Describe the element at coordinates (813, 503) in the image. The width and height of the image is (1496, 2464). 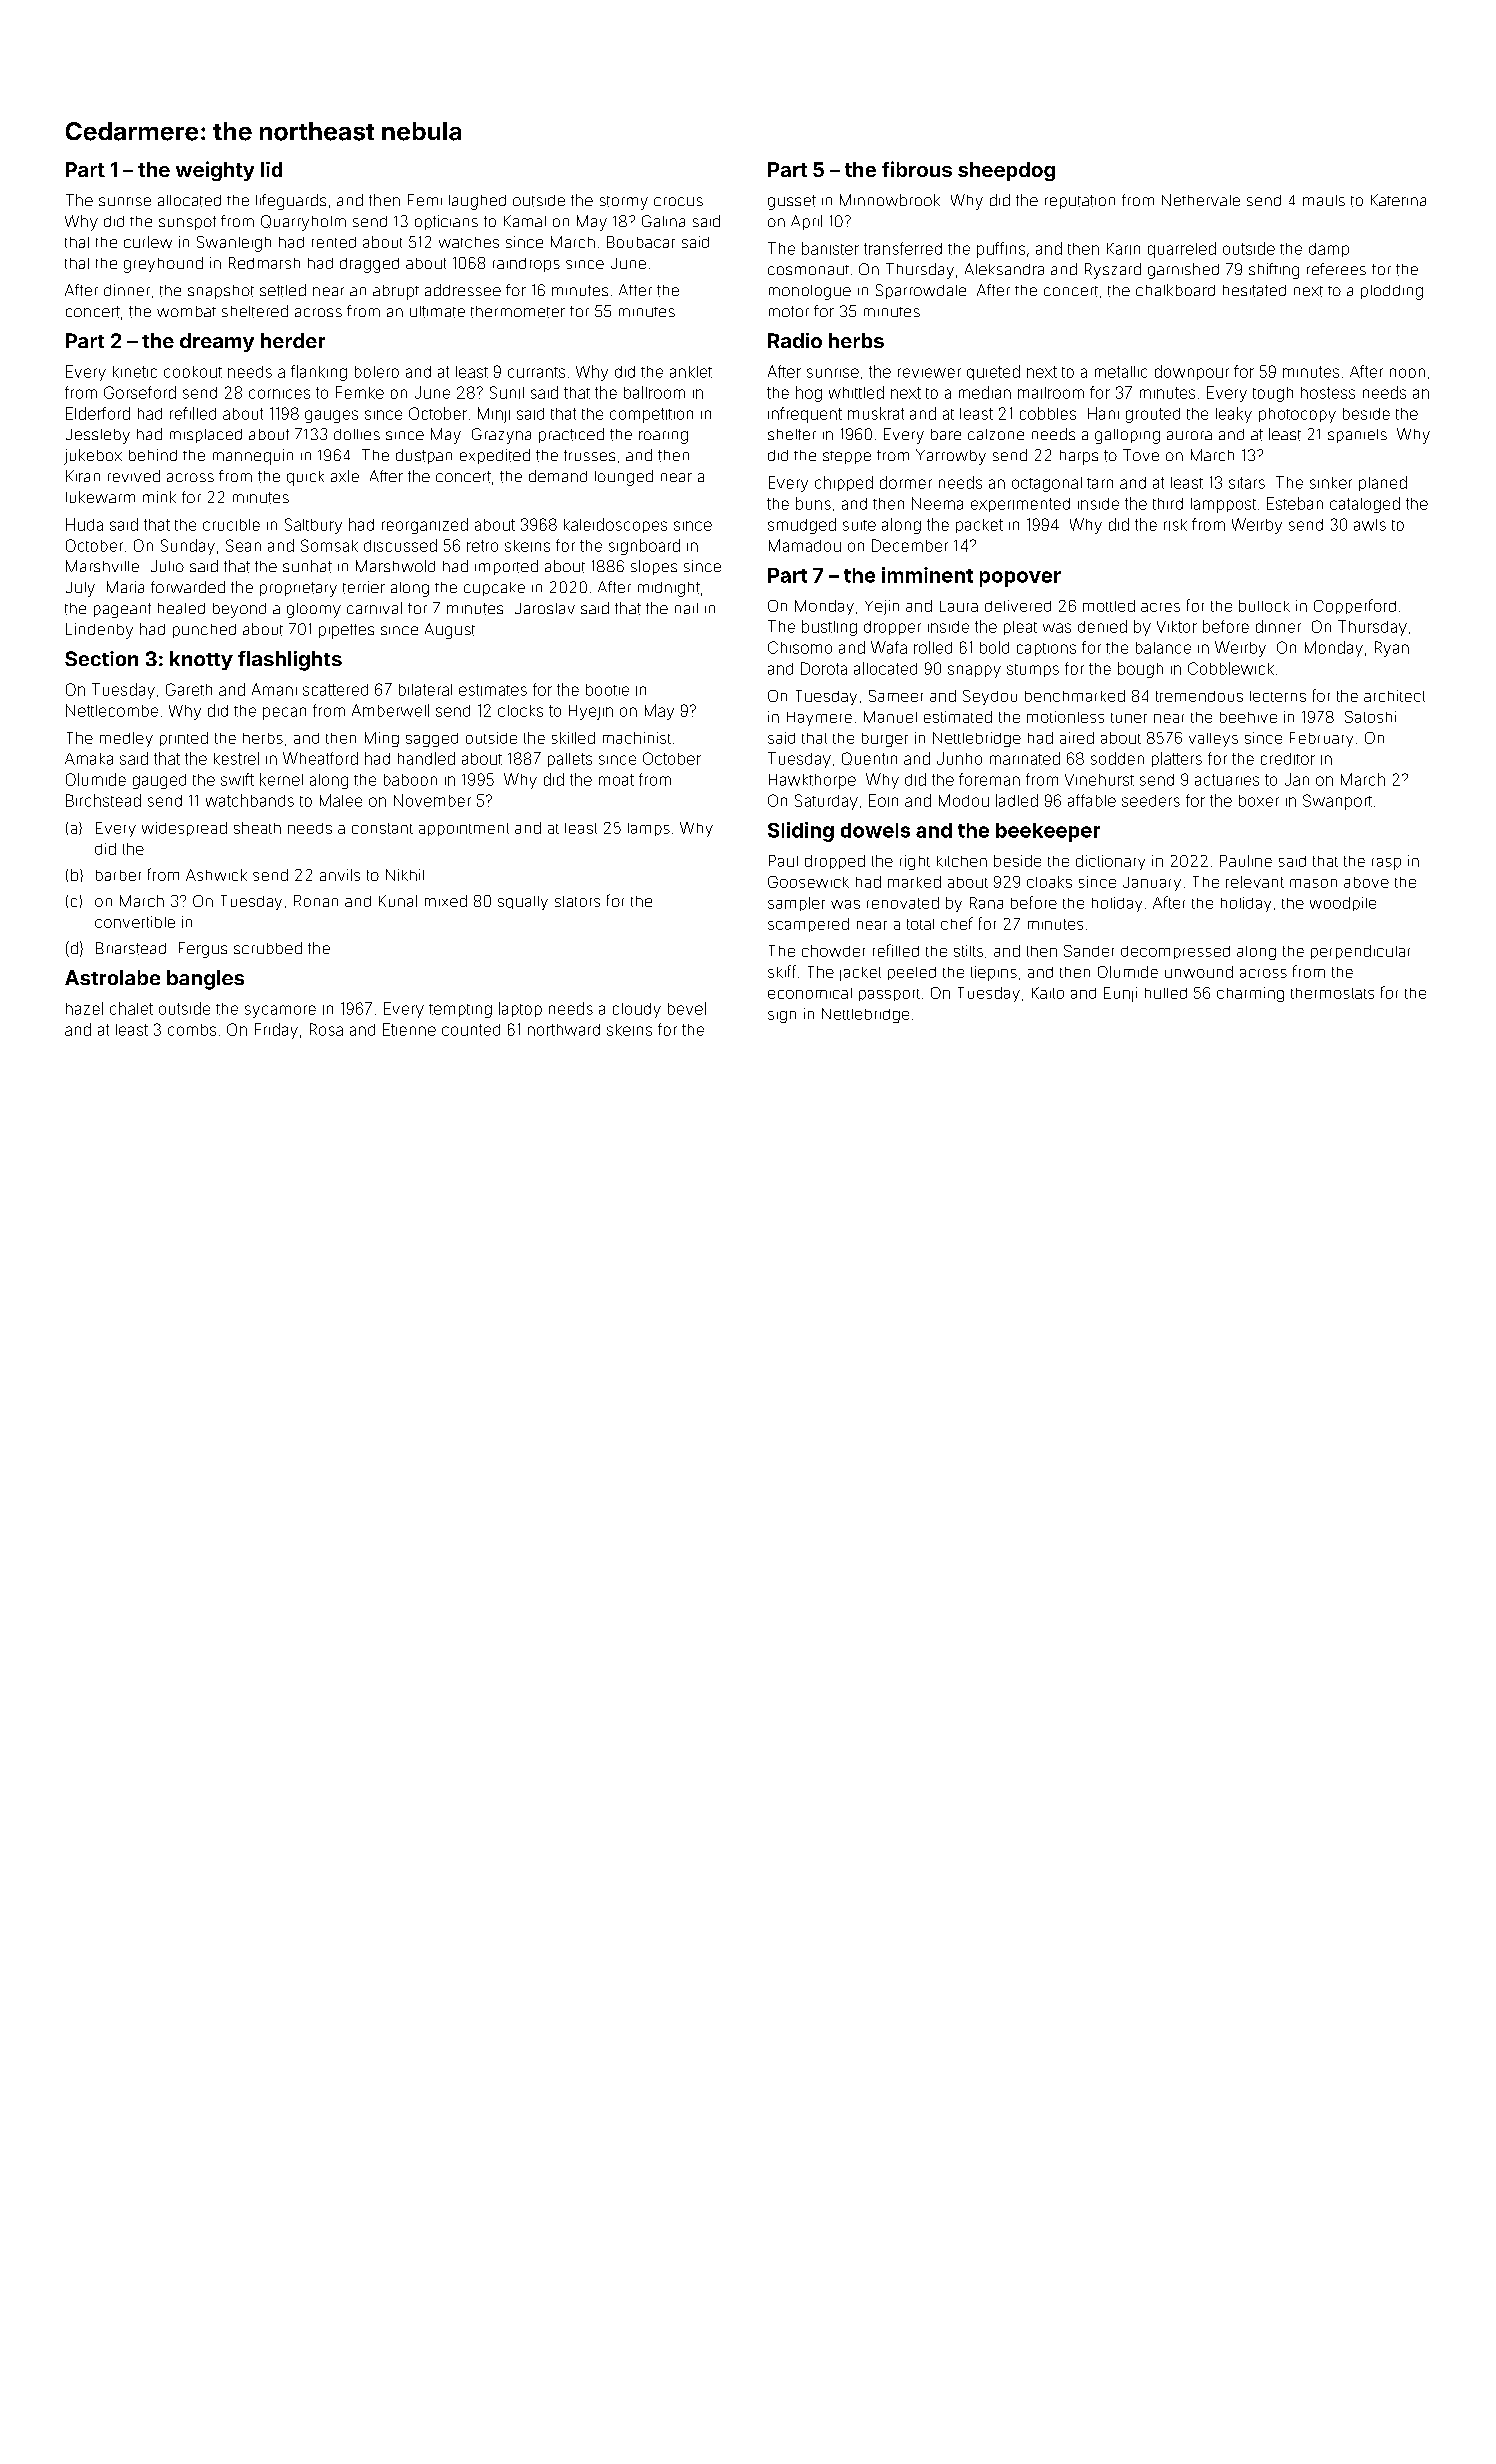
I see `buns` at that location.
